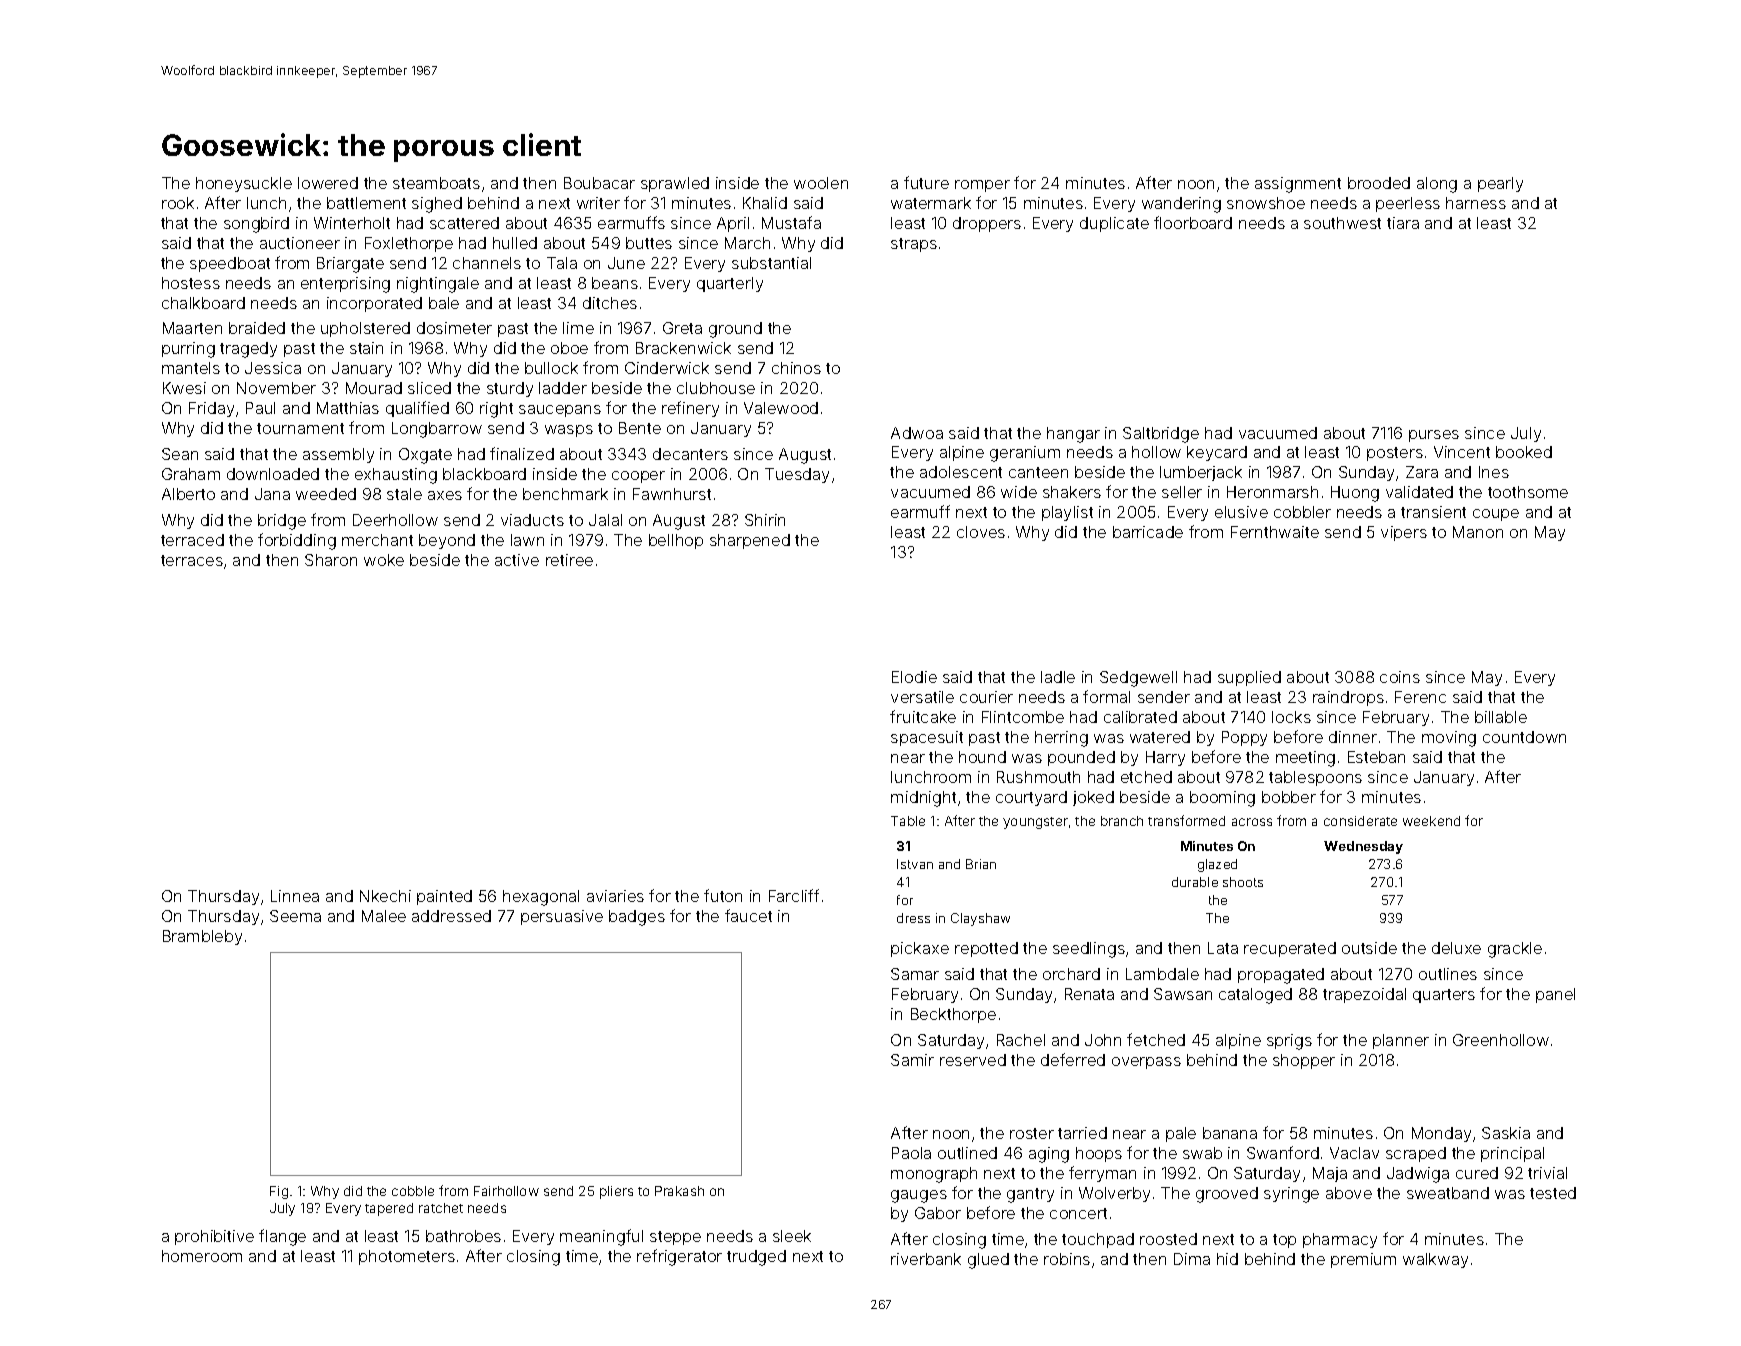  What do you see at coordinates (723, 895) in the image?
I see `futon` at bounding box center [723, 895].
